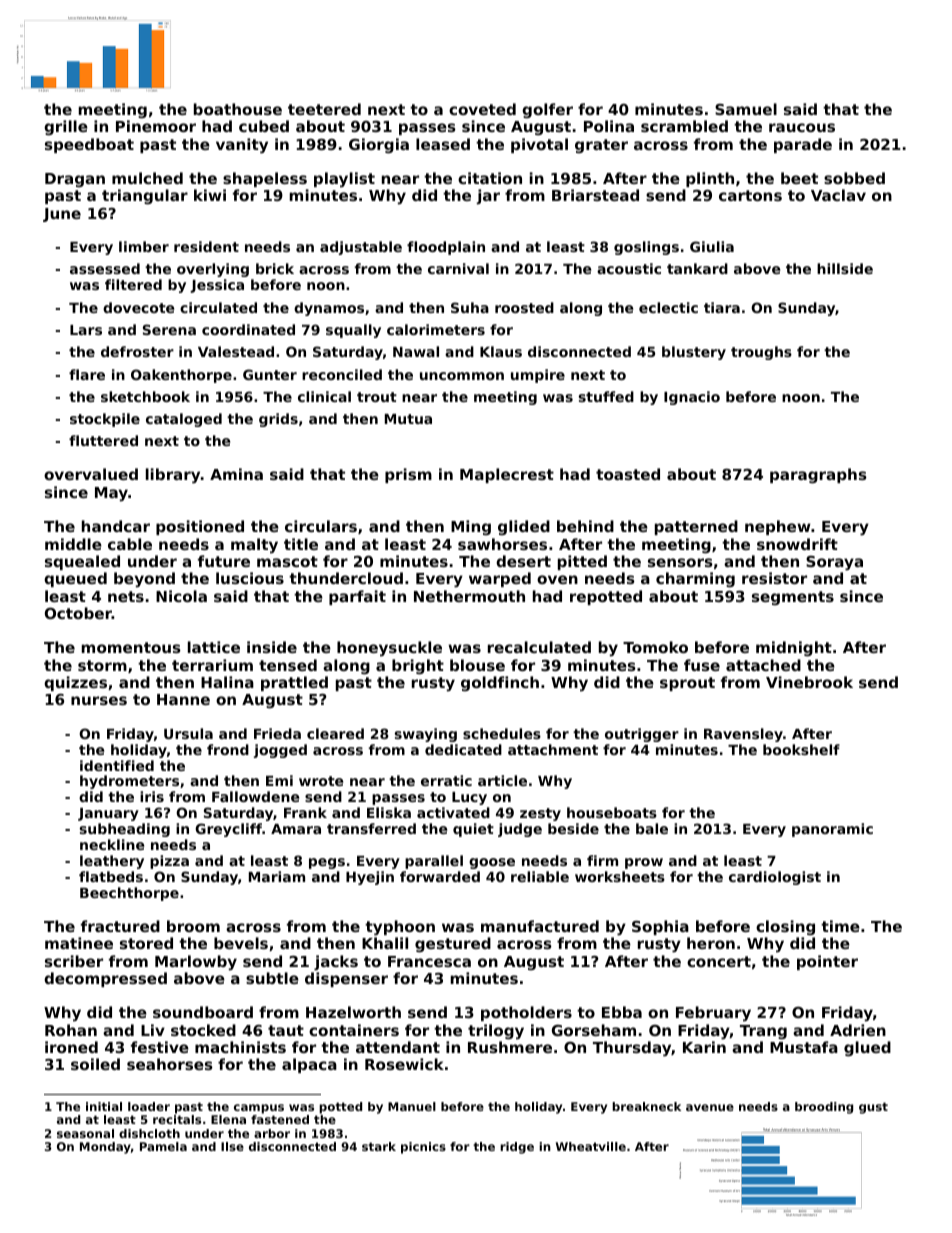  What do you see at coordinates (75, 180) in the page?
I see `Dragan` at bounding box center [75, 180].
